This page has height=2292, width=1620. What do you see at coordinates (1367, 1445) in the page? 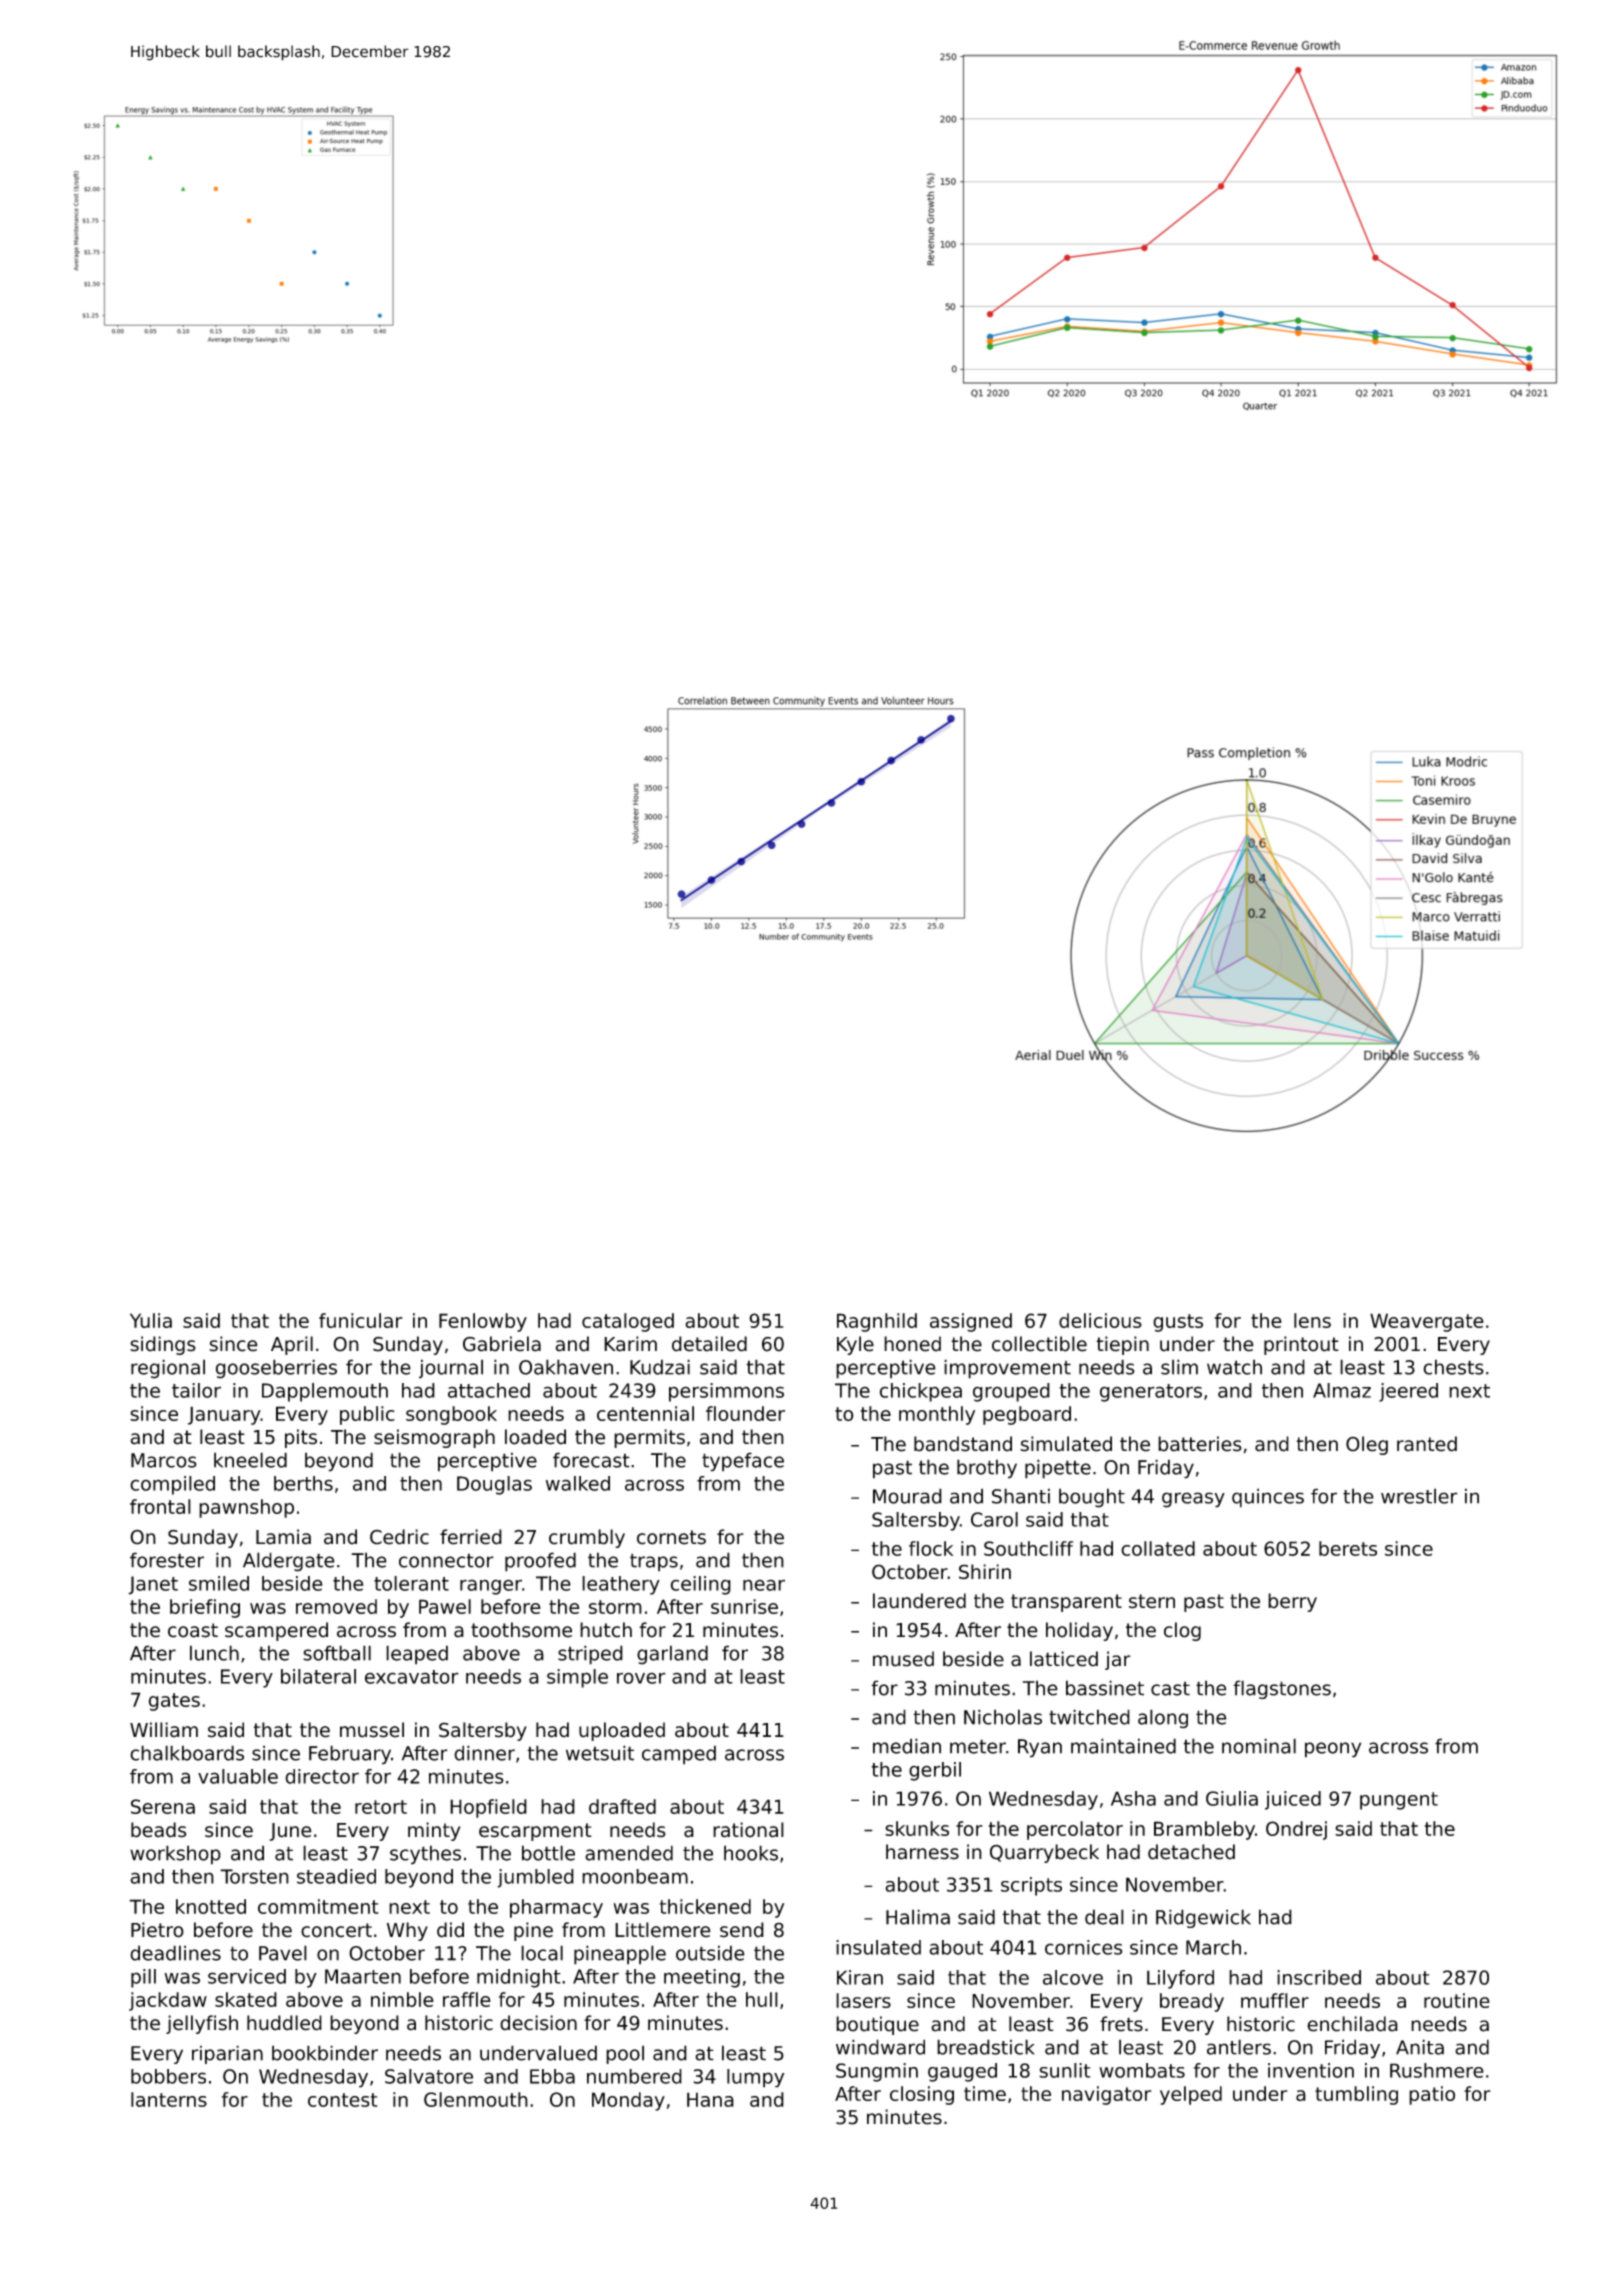
I see `Oleg` at bounding box center [1367, 1445].
